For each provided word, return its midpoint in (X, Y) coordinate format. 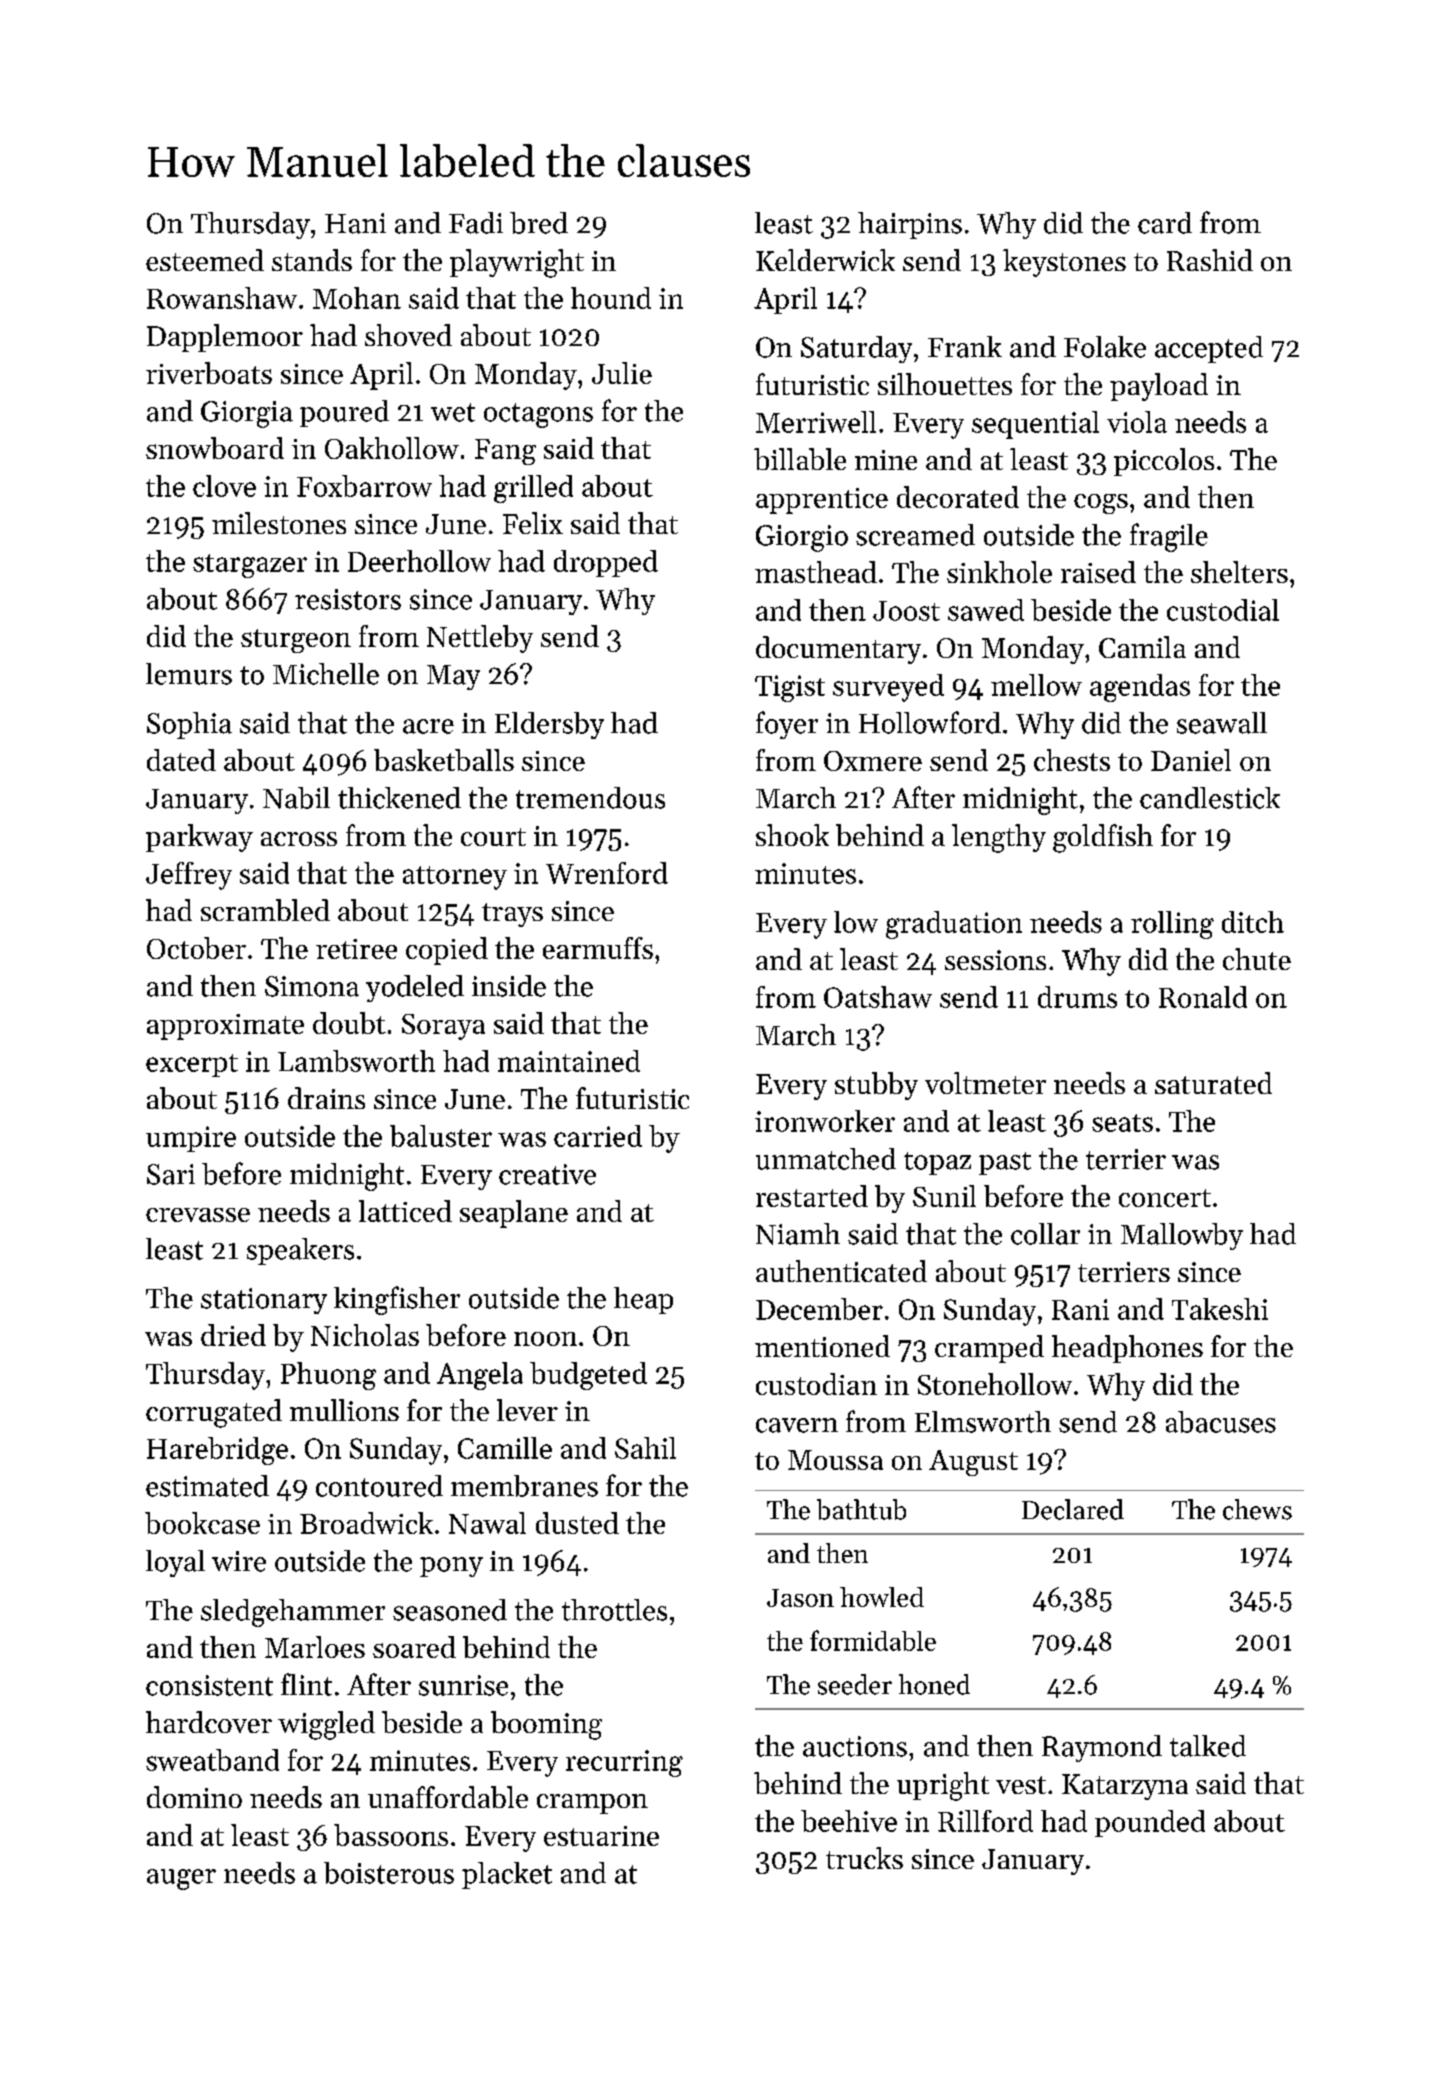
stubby (876, 1086)
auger (181, 1879)
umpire (191, 1139)
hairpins (910, 225)
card (1165, 223)
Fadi (476, 223)
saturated (1213, 1083)
